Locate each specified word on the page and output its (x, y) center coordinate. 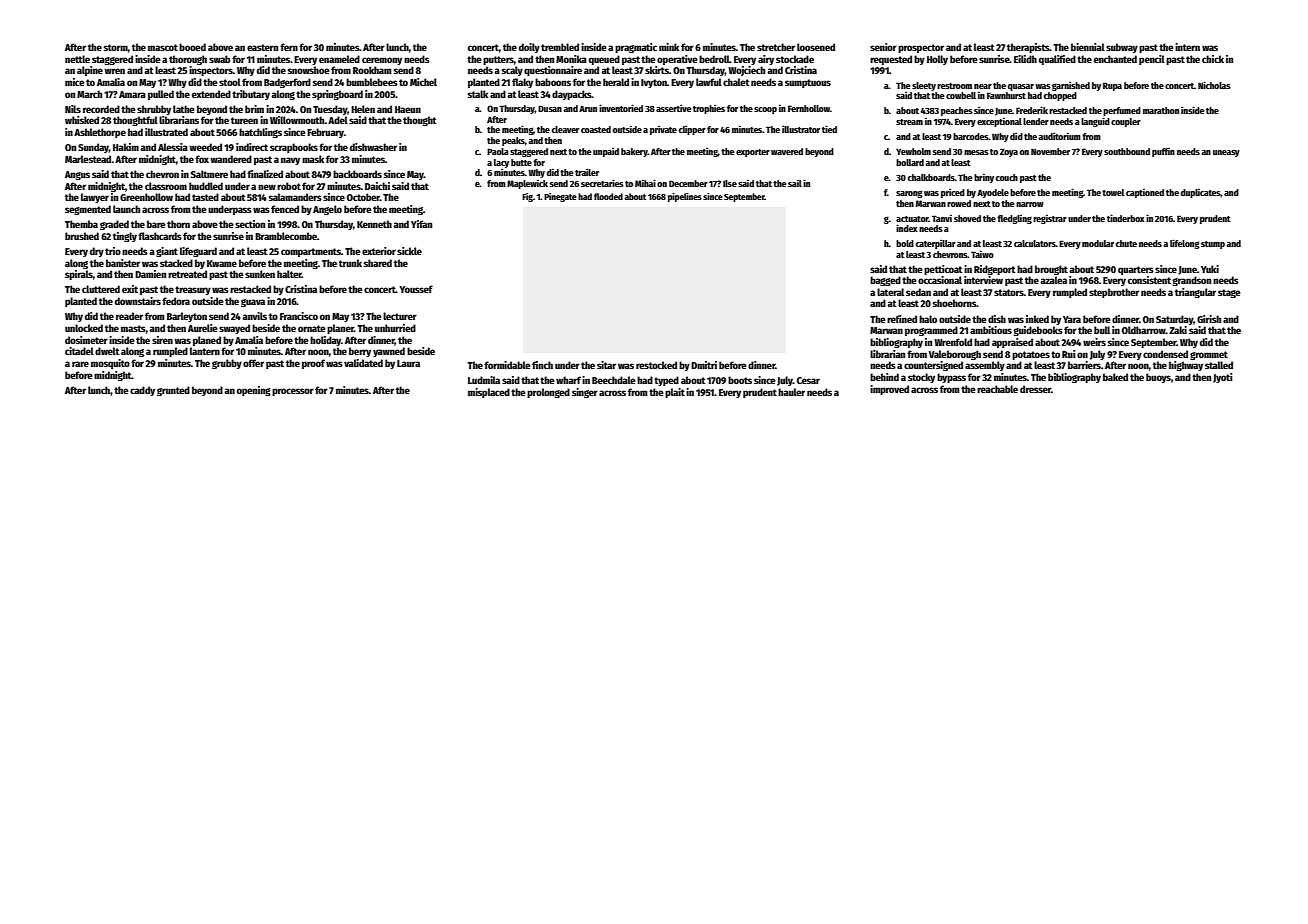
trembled (560, 47)
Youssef (416, 289)
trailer (587, 172)
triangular (1195, 293)
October (363, 197)
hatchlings (260, 133)
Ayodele (993, 193)
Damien (150, 274)
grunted (173, 391)
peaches (957, 111)
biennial (1088, 47)
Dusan (550, 108)
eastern (262, 47)
